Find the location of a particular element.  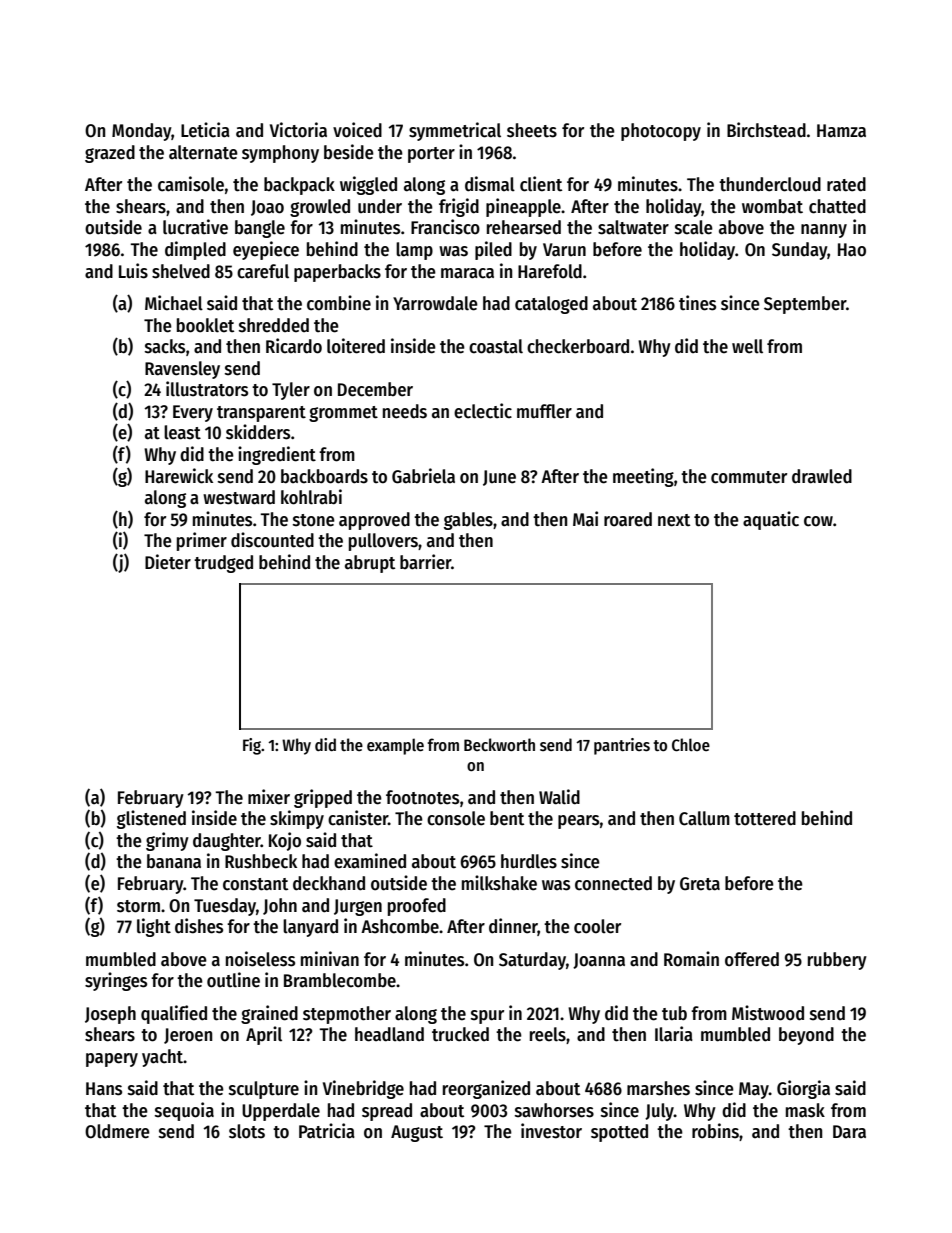

drawled is located at coordinates (822, 476).
